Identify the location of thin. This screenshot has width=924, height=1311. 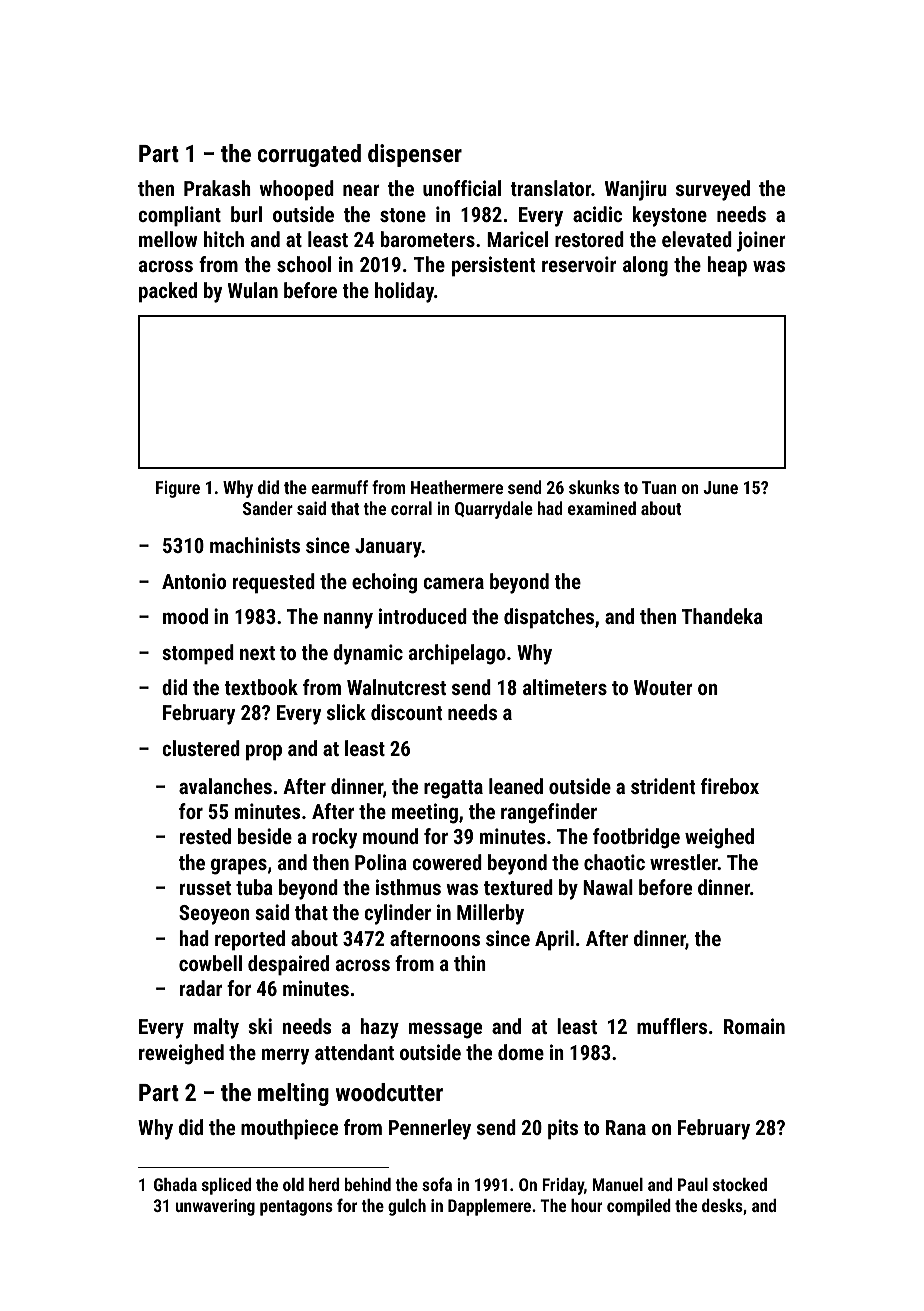
(470, 963).
